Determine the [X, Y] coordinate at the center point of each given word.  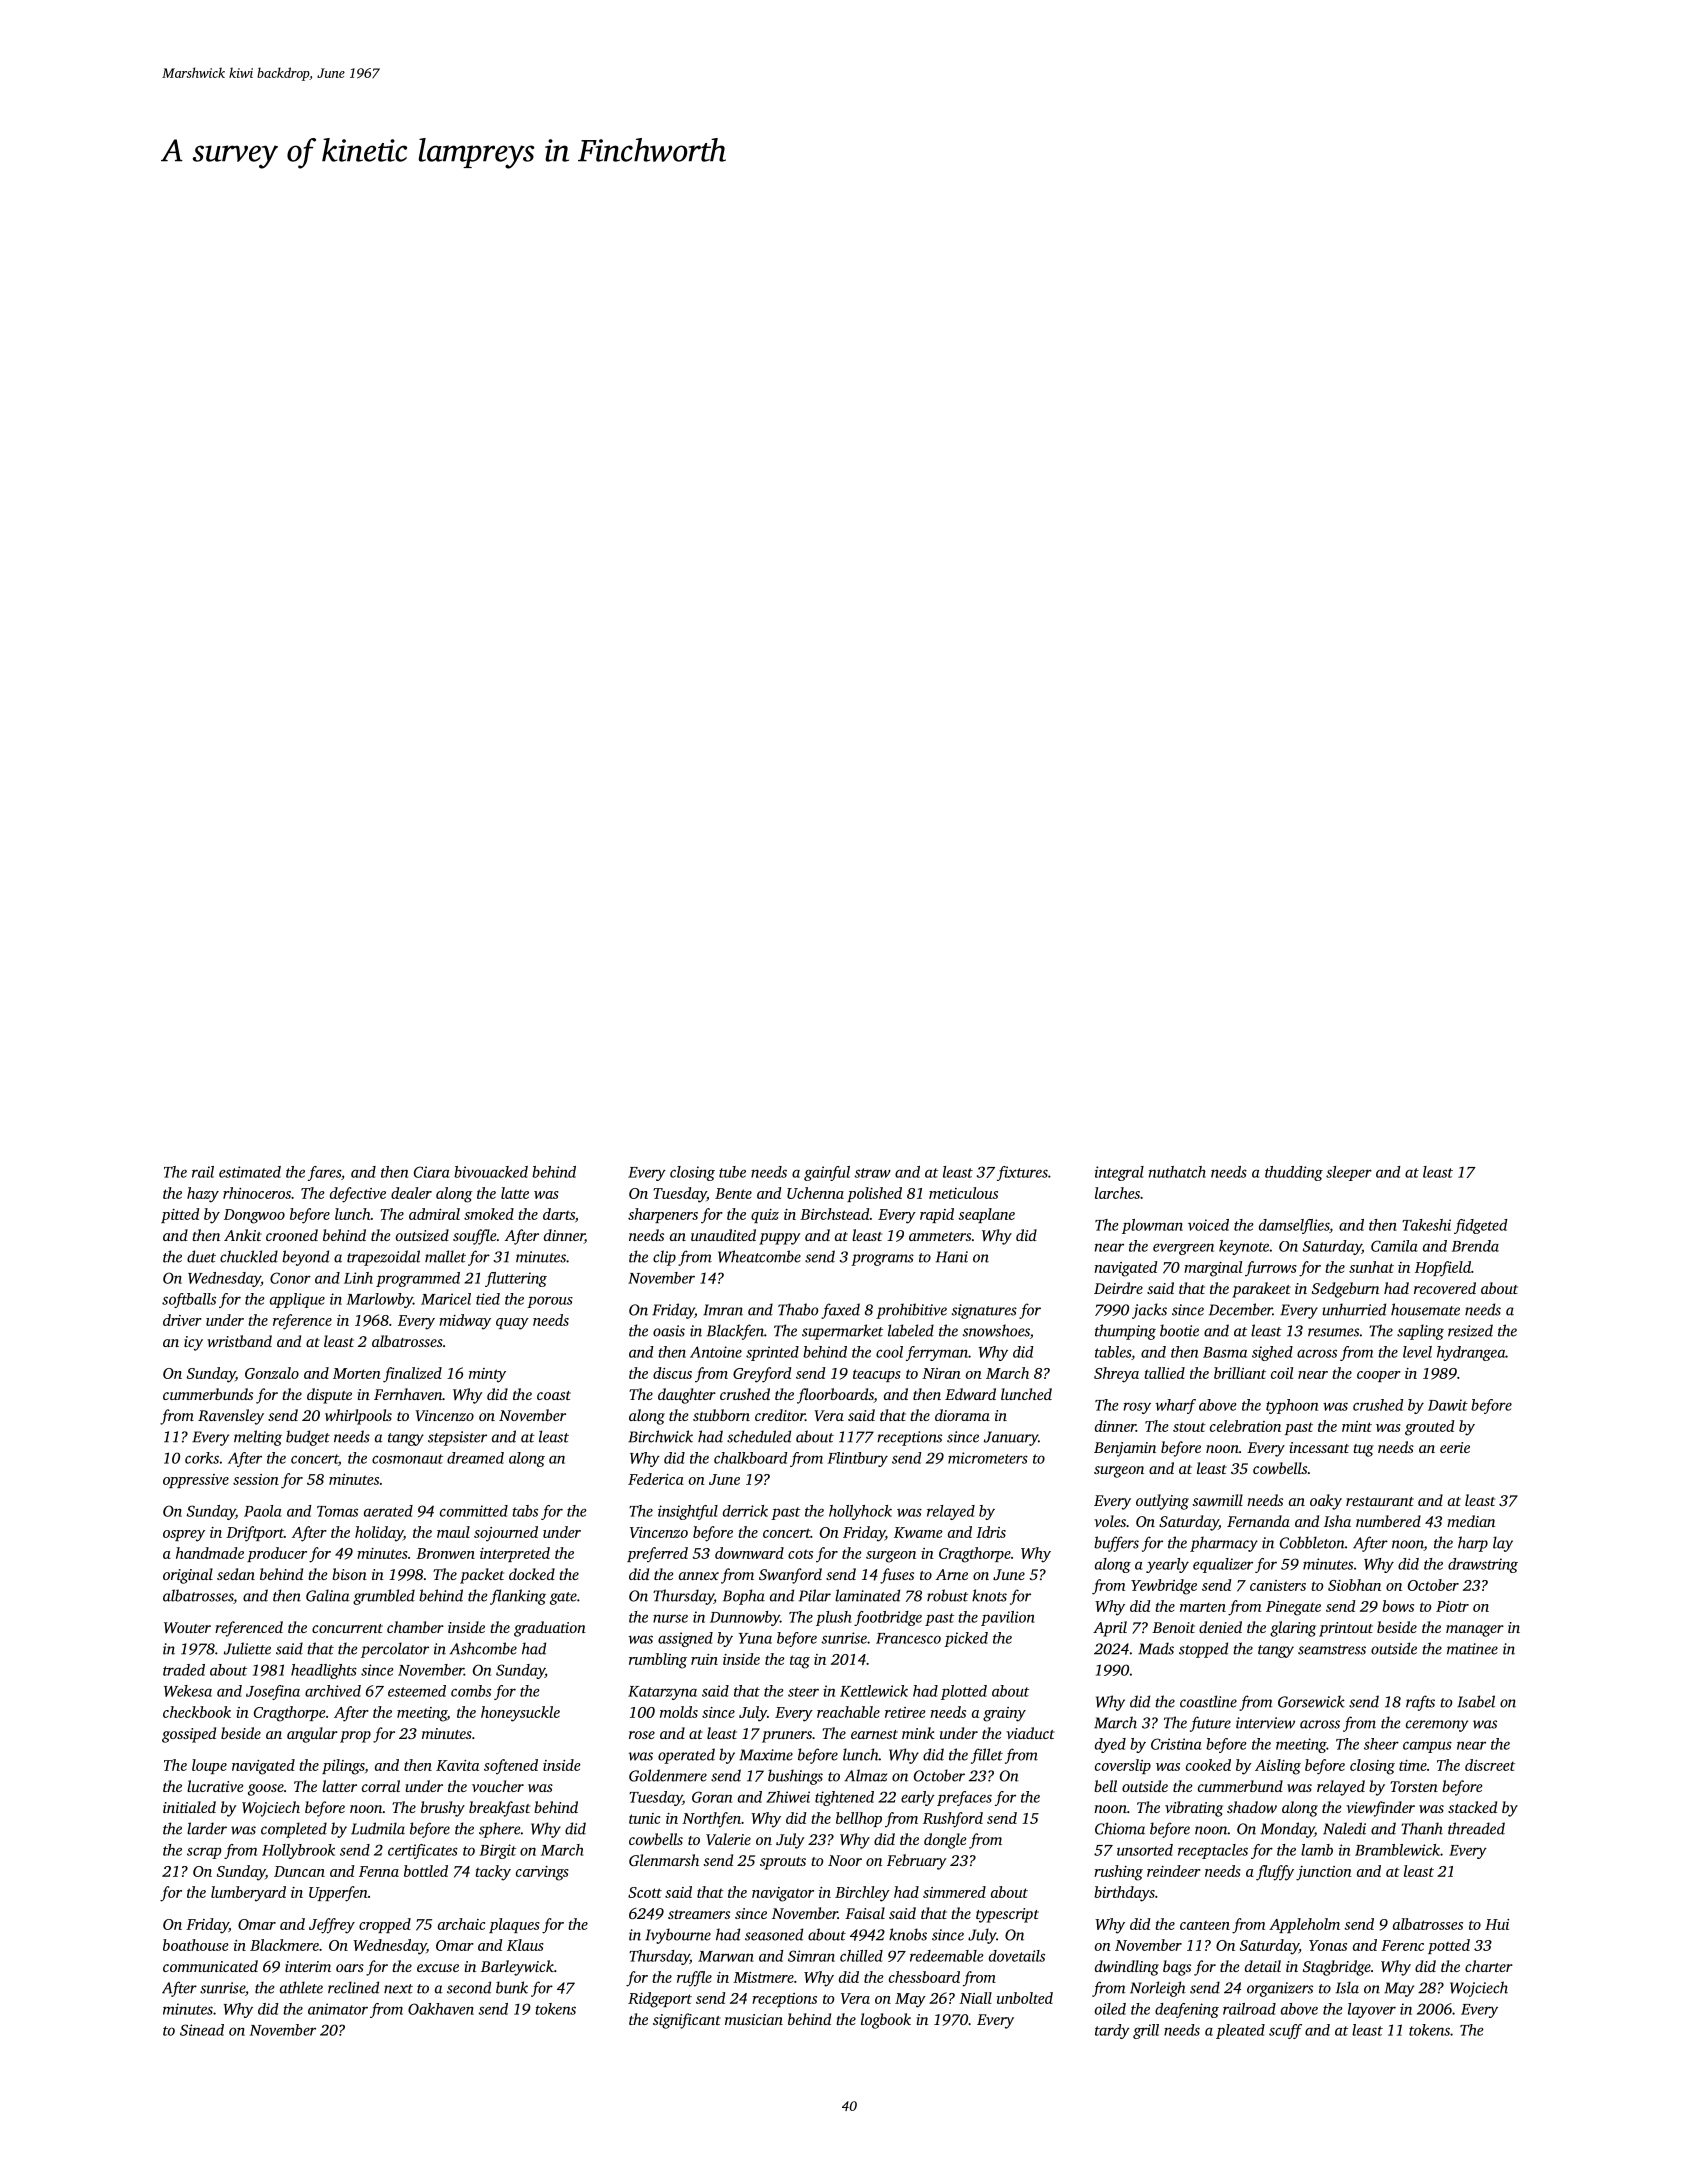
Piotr [1452, 1606]
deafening [1187, 2010]
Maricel [446, 1299]
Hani [952, 1257]
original [188, 1576]
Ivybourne [678, 1936]
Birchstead [835, 1214]
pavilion [1008, 1618]
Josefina [273, 1692]
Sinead [202, 2030]
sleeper [1349, 1173]
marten [1203, 1607]
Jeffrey [332, 1926]
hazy [203, 1195]
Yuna [755, 1638]
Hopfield [1443, 1269]
